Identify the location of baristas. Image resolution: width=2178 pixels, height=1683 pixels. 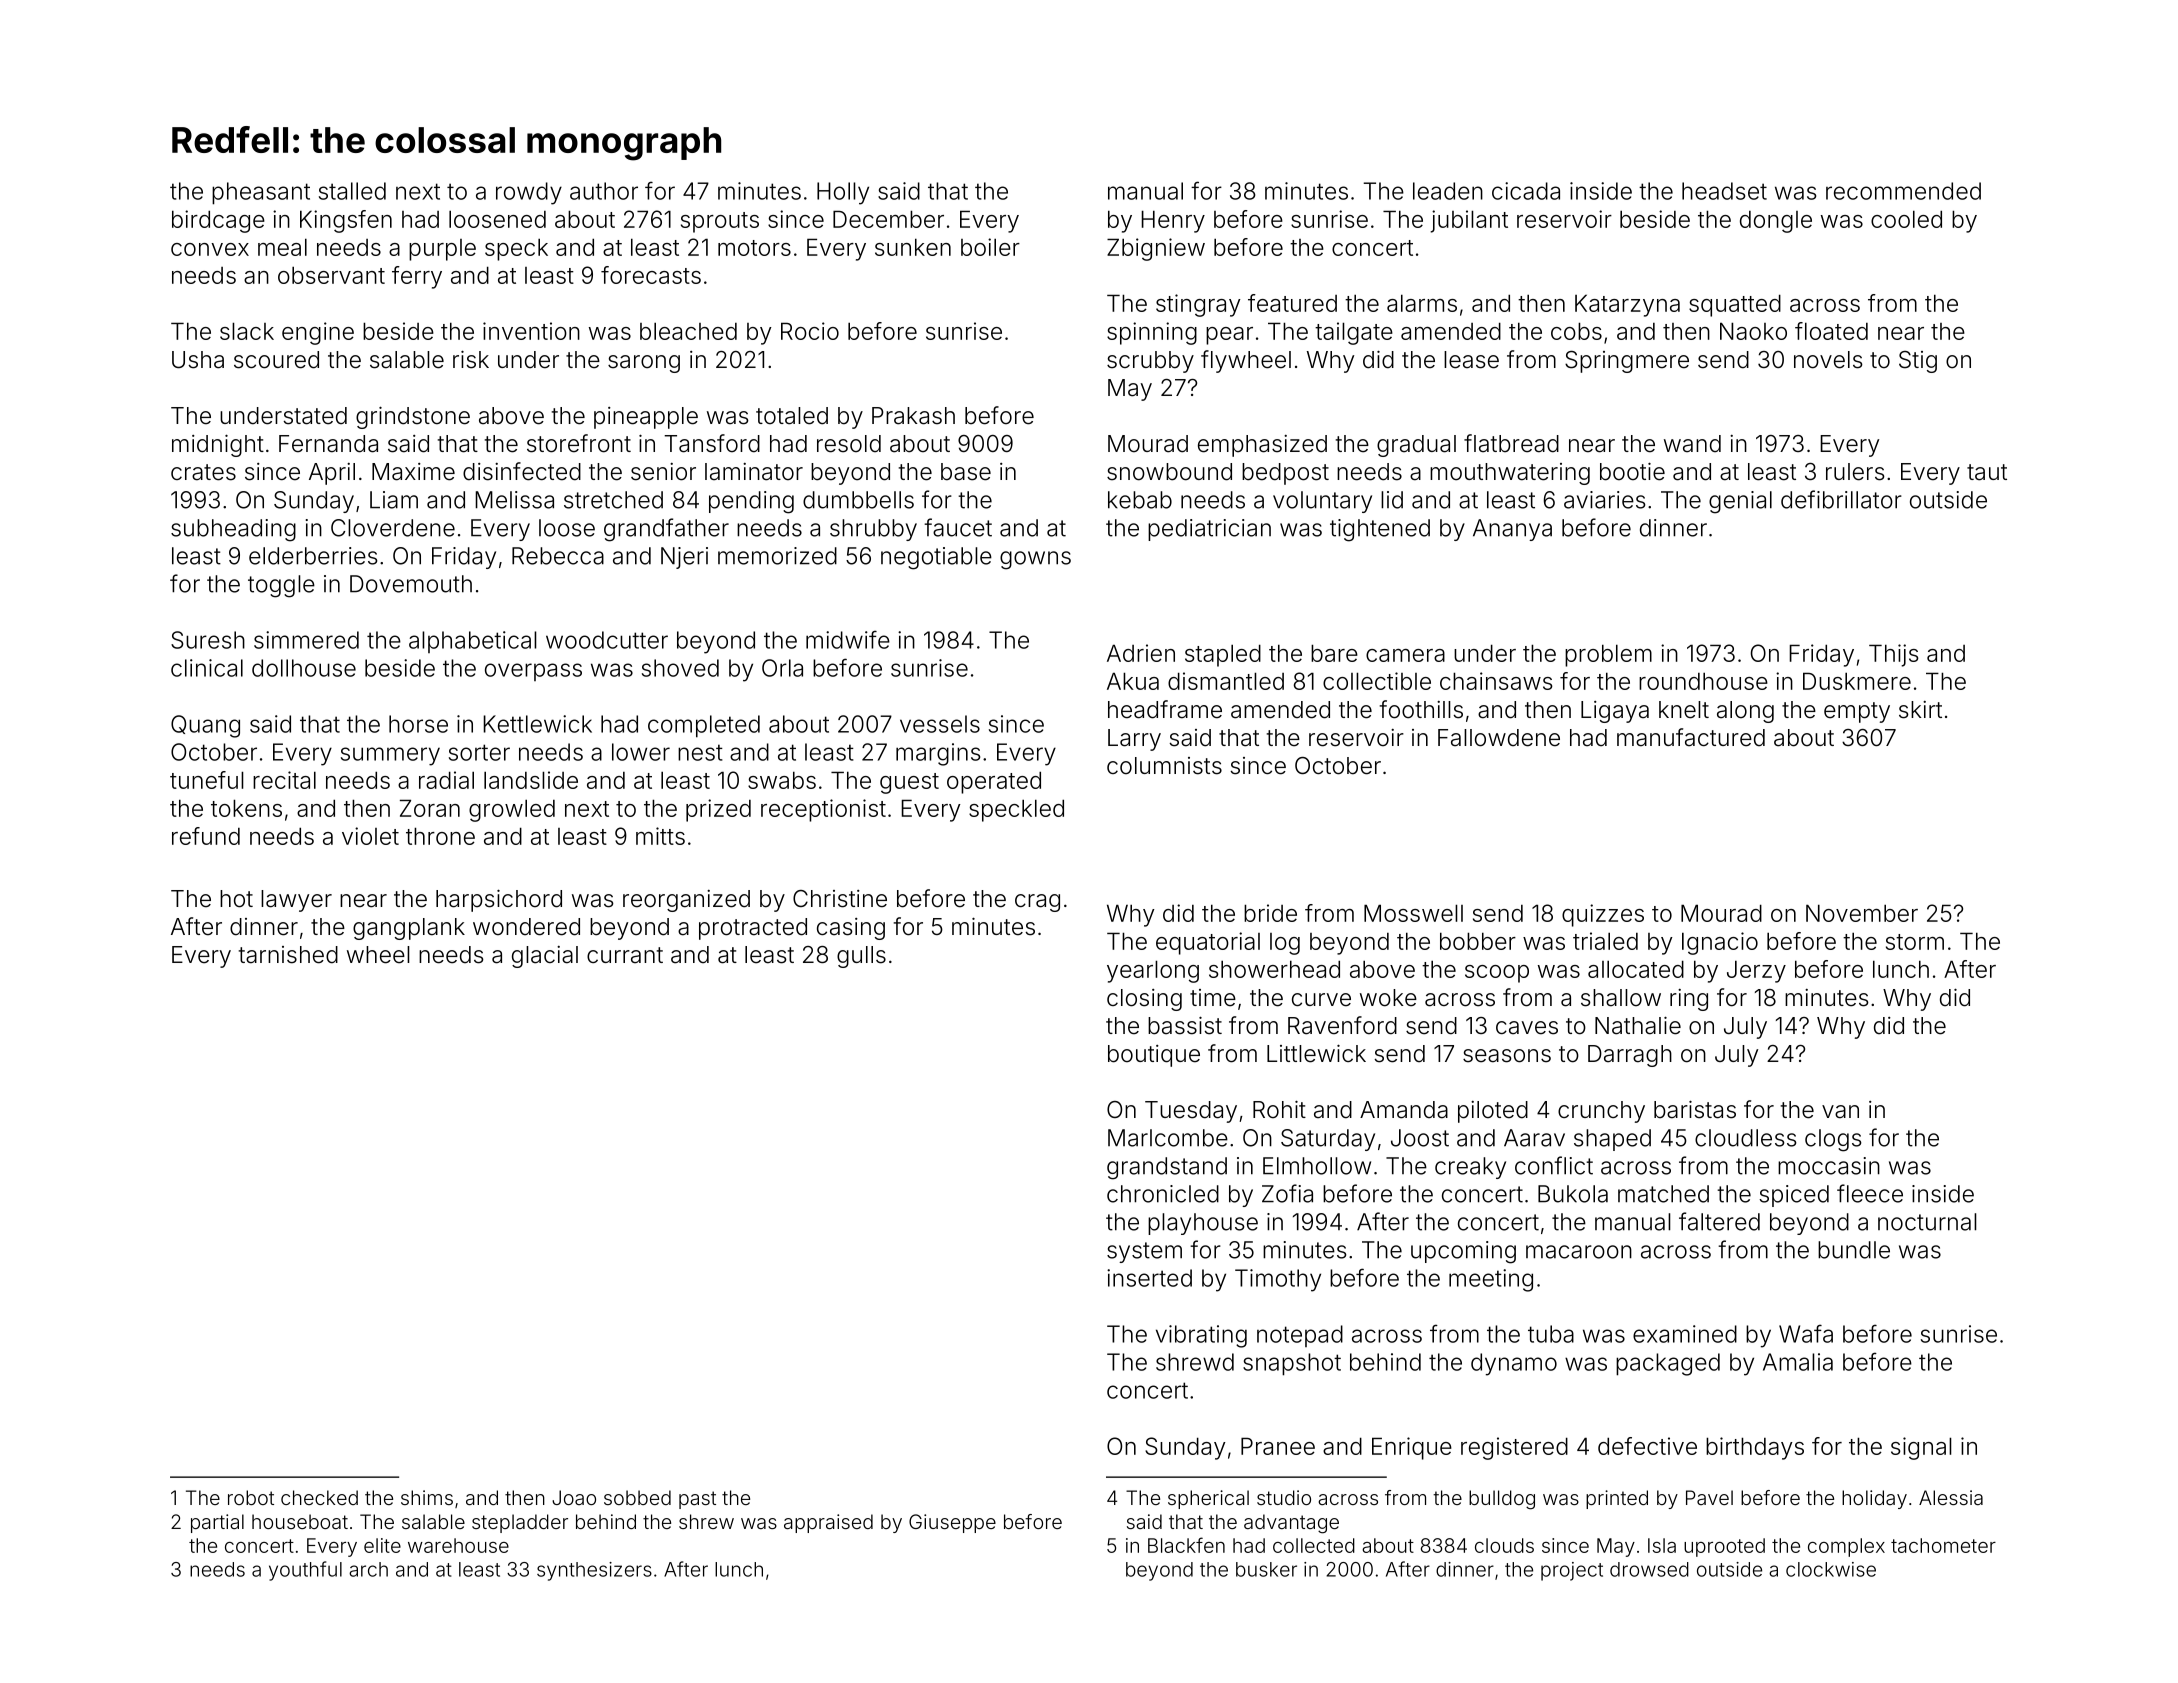
(1695, 1109).
